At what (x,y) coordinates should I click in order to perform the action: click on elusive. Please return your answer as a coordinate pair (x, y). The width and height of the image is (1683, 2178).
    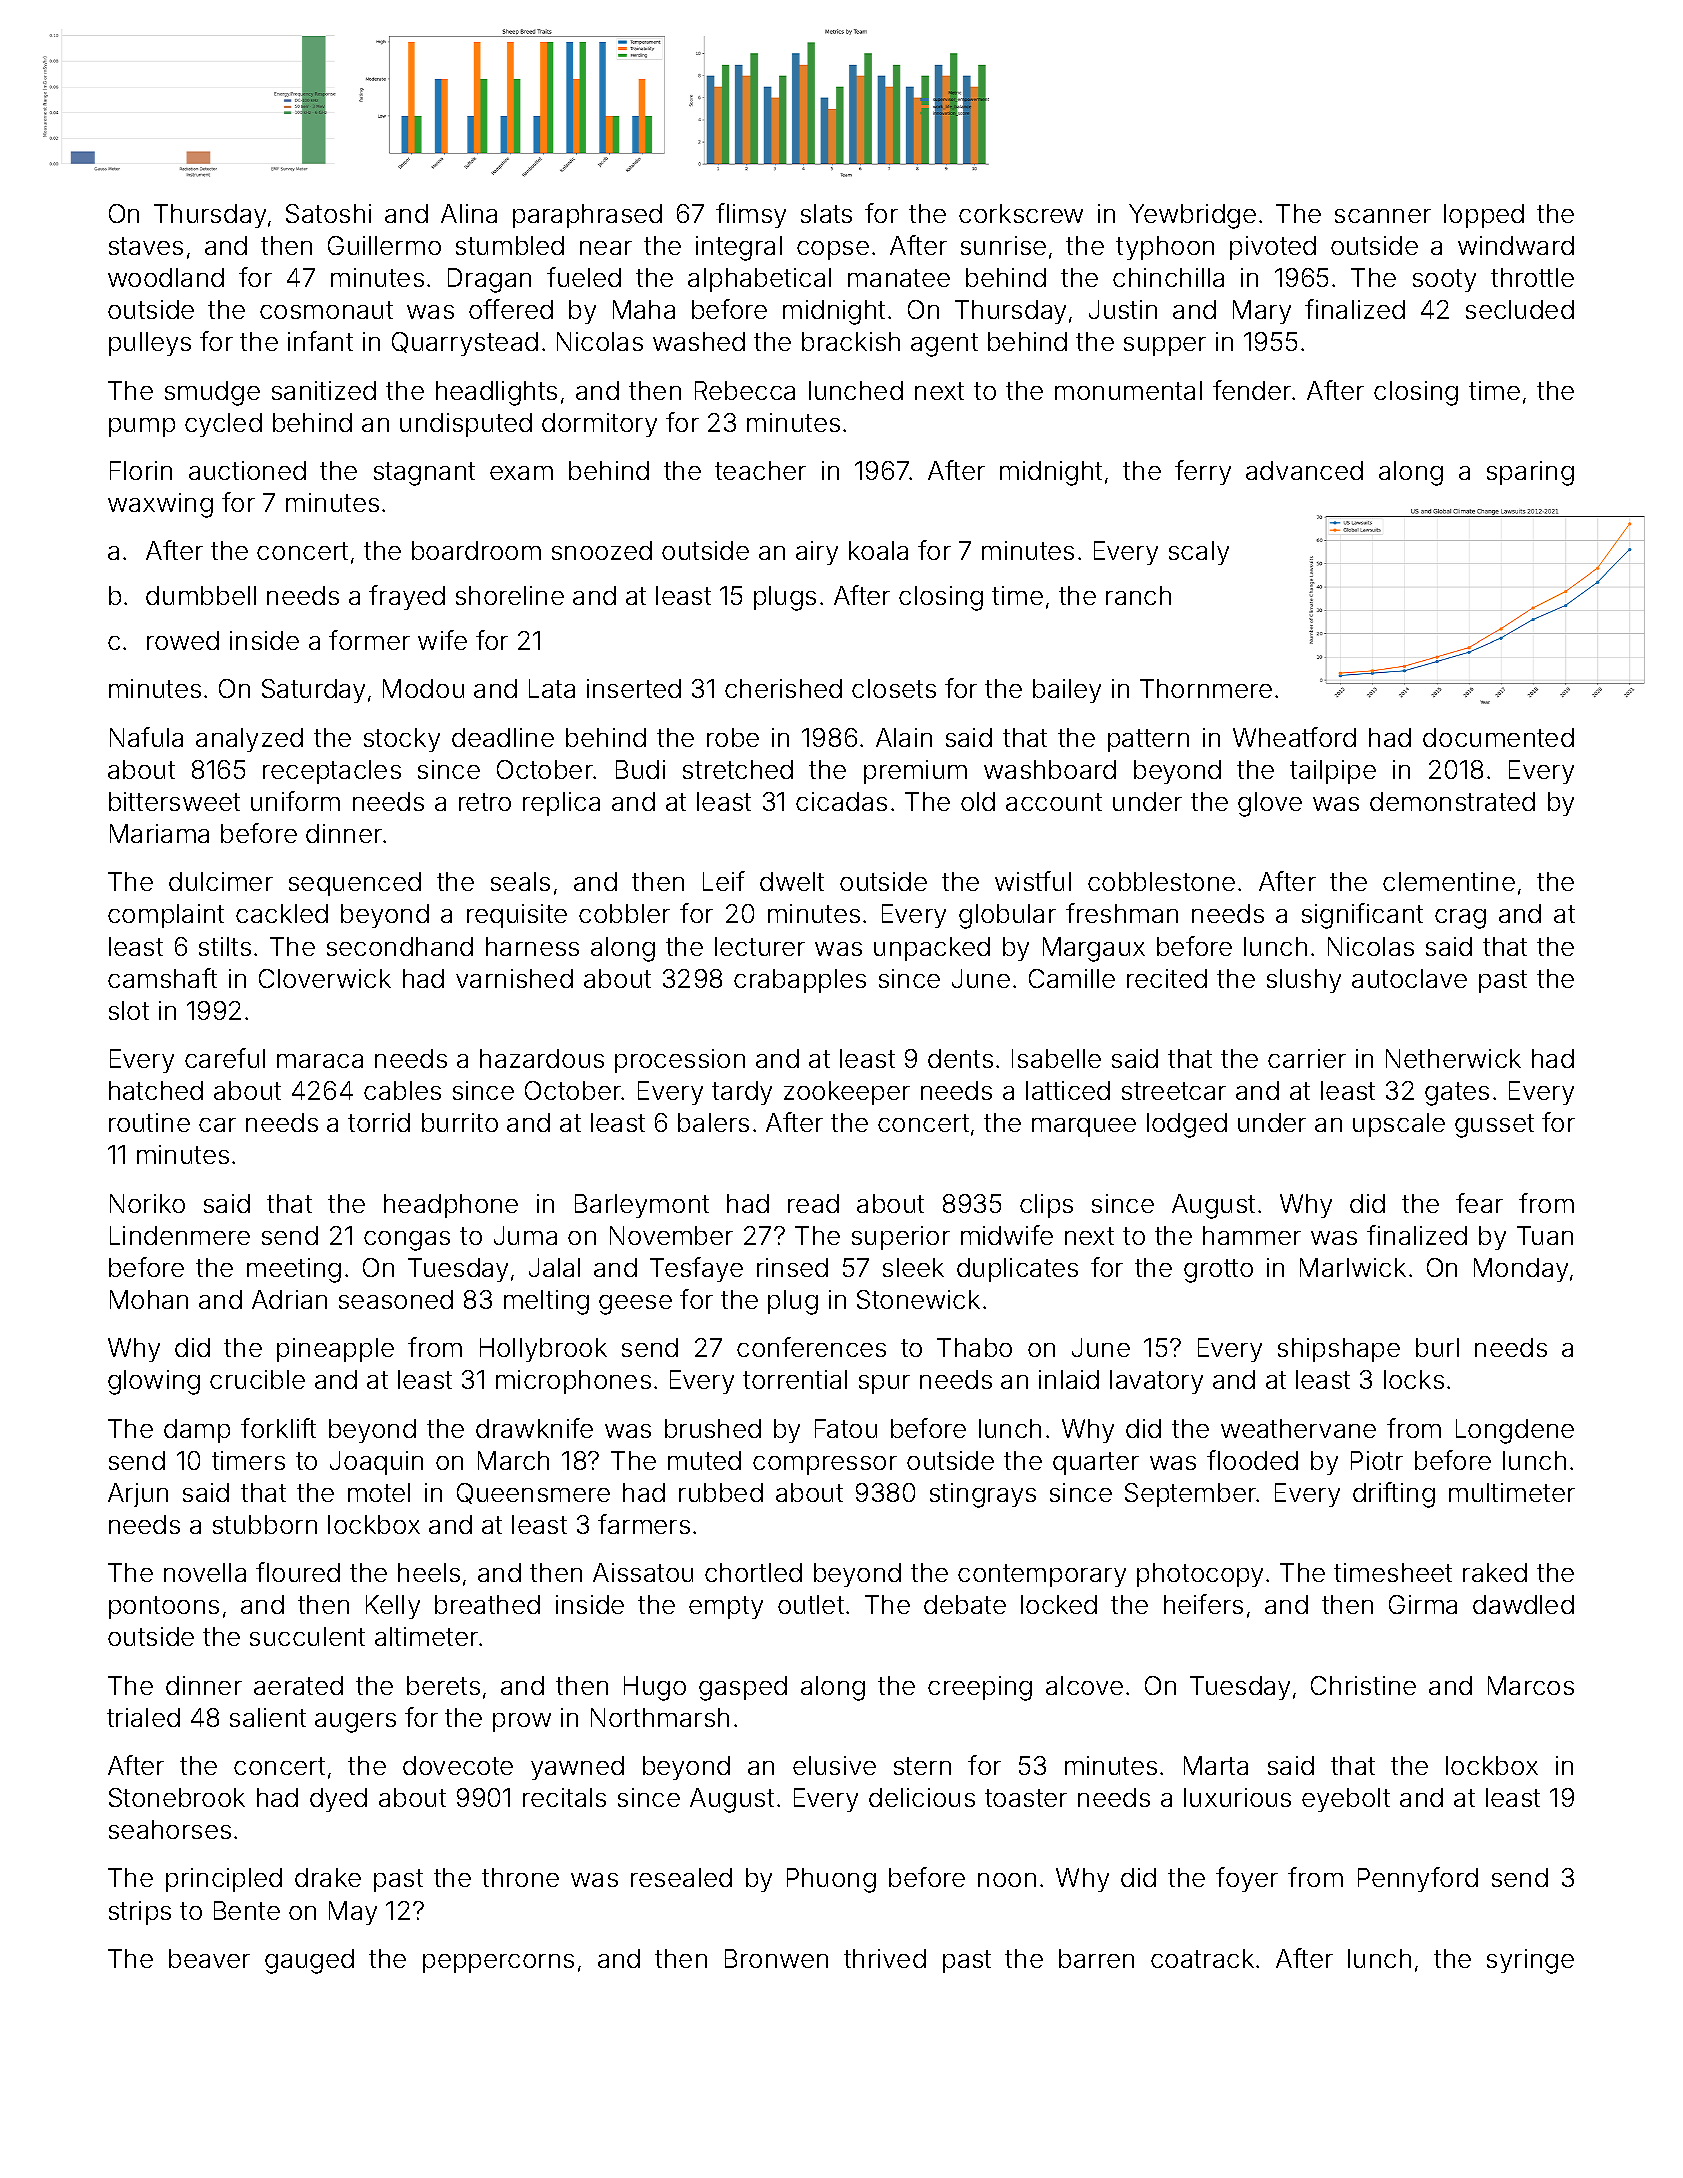
    Looking at the image, I should click on (834, 1765).
